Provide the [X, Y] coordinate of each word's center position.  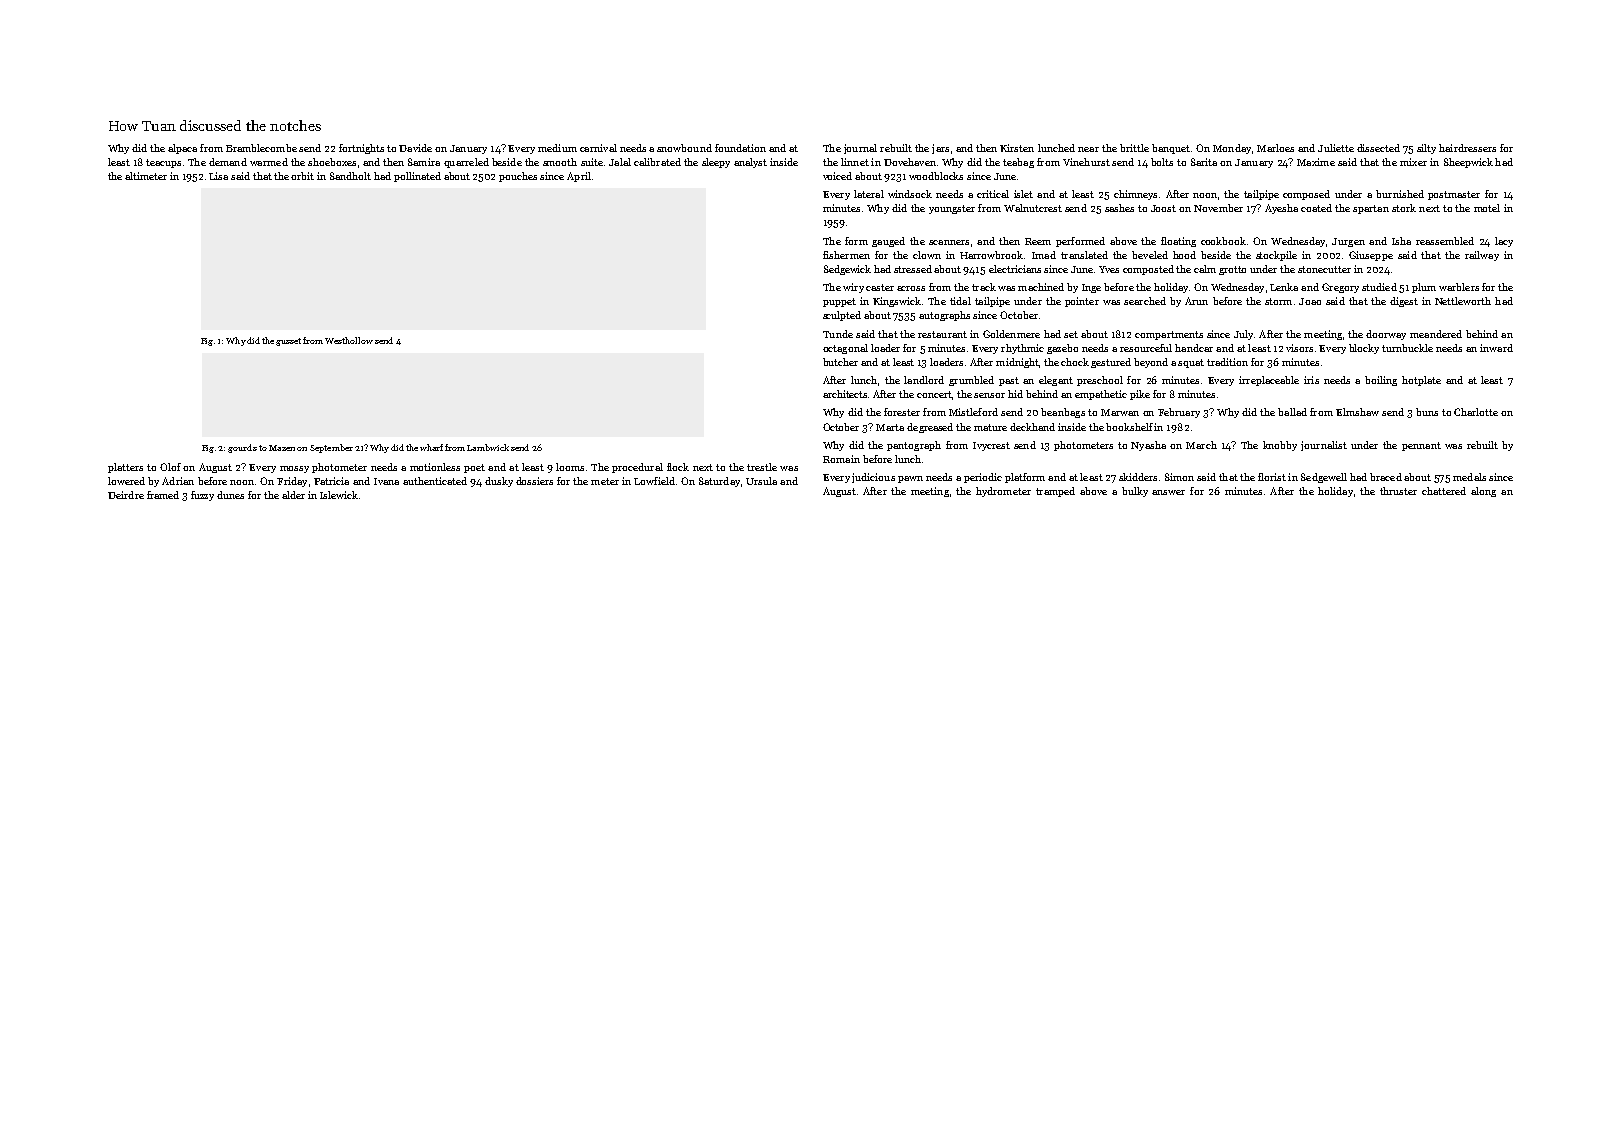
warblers [1459, 287]
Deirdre [126, 495]
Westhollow [349, 340]
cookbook [1223, 241]
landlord [924, 380]
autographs [944, 316]
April [579, 177]
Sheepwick [1468, 163]
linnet [855, 162]
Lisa [218, 176]
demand [228, 162]
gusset [288, 342]
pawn [910, 479]
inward [1496, 348]
